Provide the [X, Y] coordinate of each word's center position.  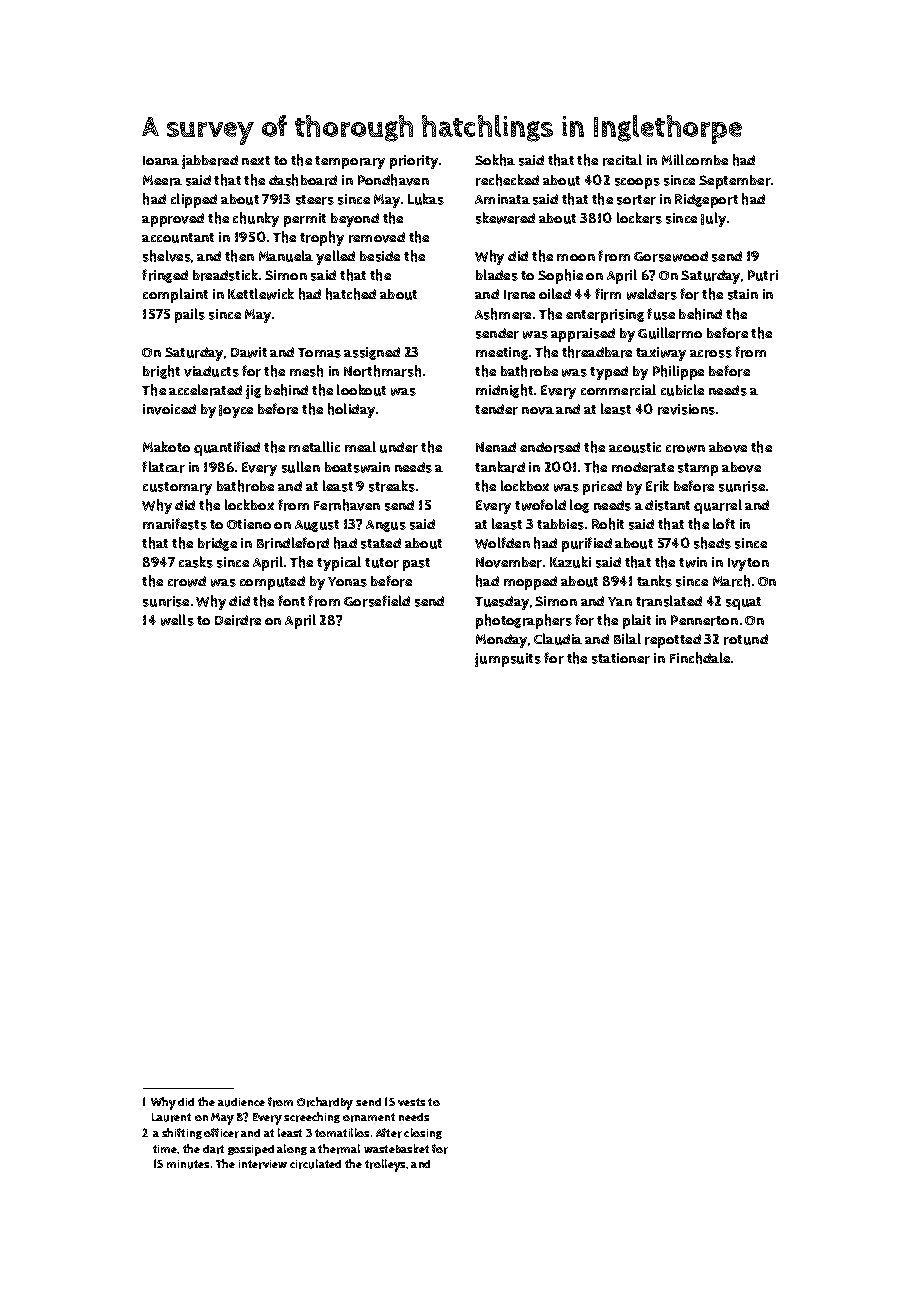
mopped [530, 583]
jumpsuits [508, 660]
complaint [175, 295]
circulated [315, 1164]
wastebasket [396, 1148]
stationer [621, 658]
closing [423, 1133]
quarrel [718, 506]
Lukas [426, 199]
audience [241, 1102]
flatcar [163, 467]
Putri [763, 275]
